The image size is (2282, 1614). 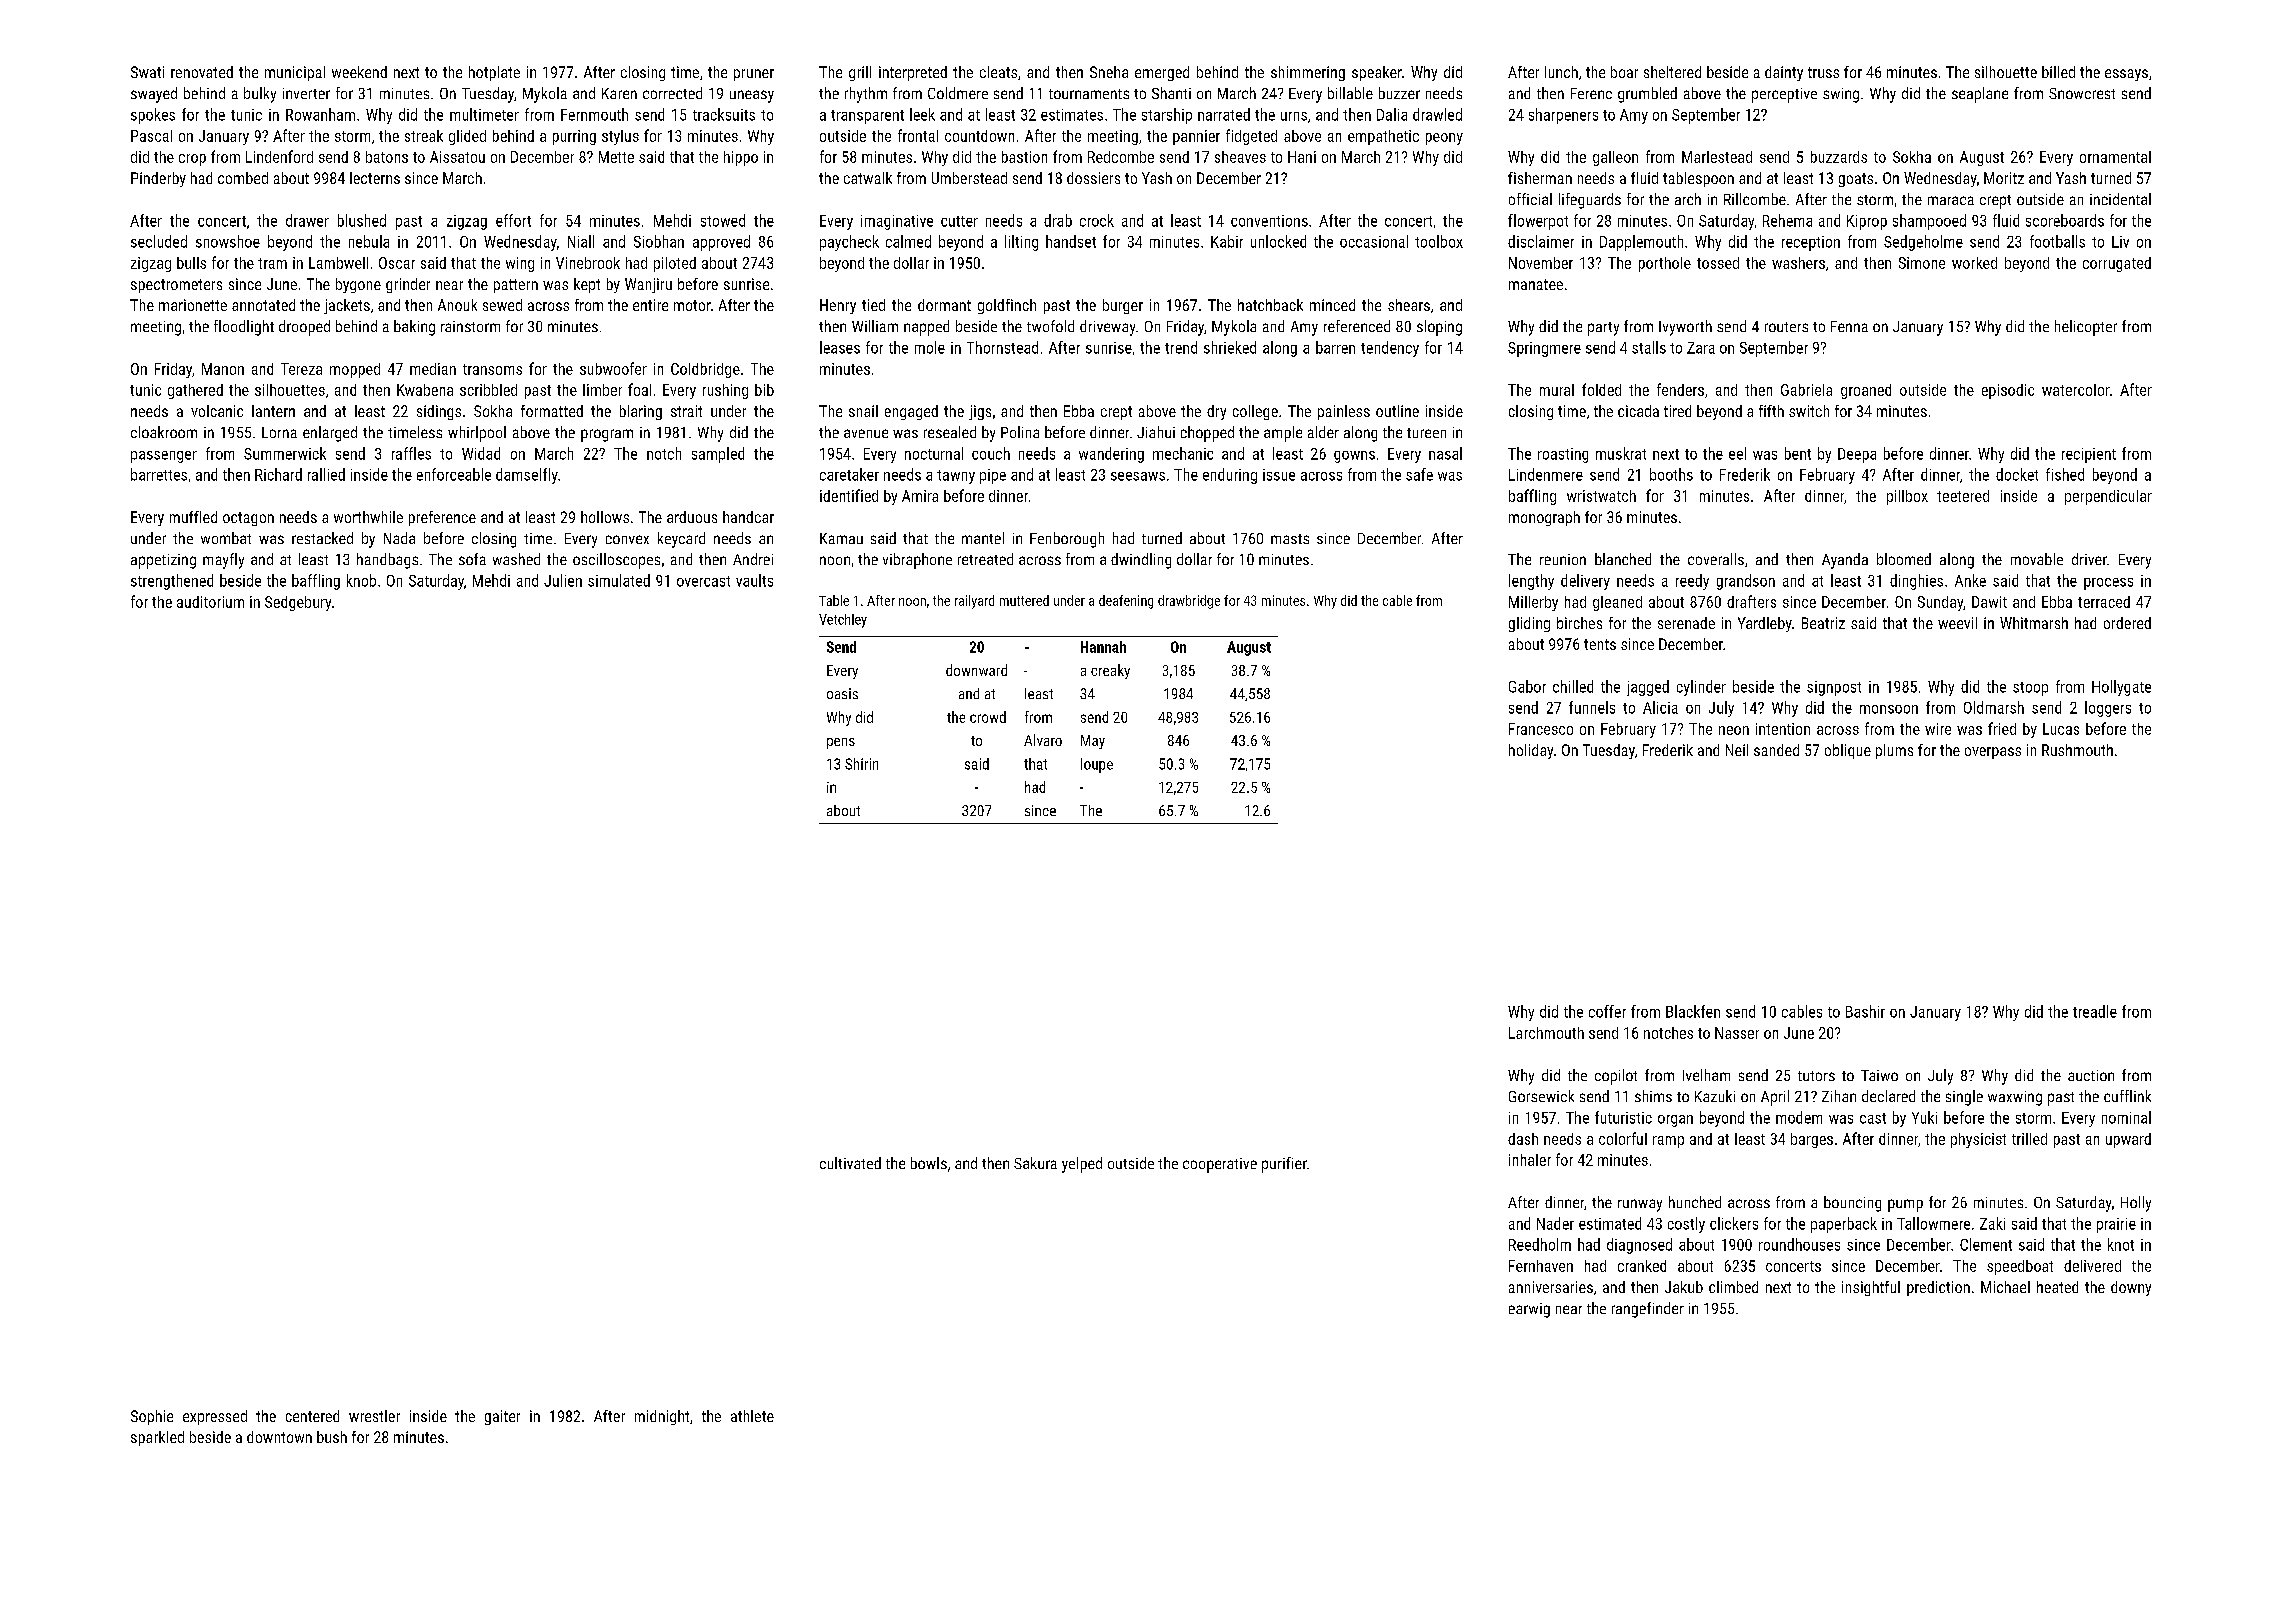 What do you see at coordinates (1616, 1077) in the document?
I see `copilot` at bounding box center [1616, 1077].
